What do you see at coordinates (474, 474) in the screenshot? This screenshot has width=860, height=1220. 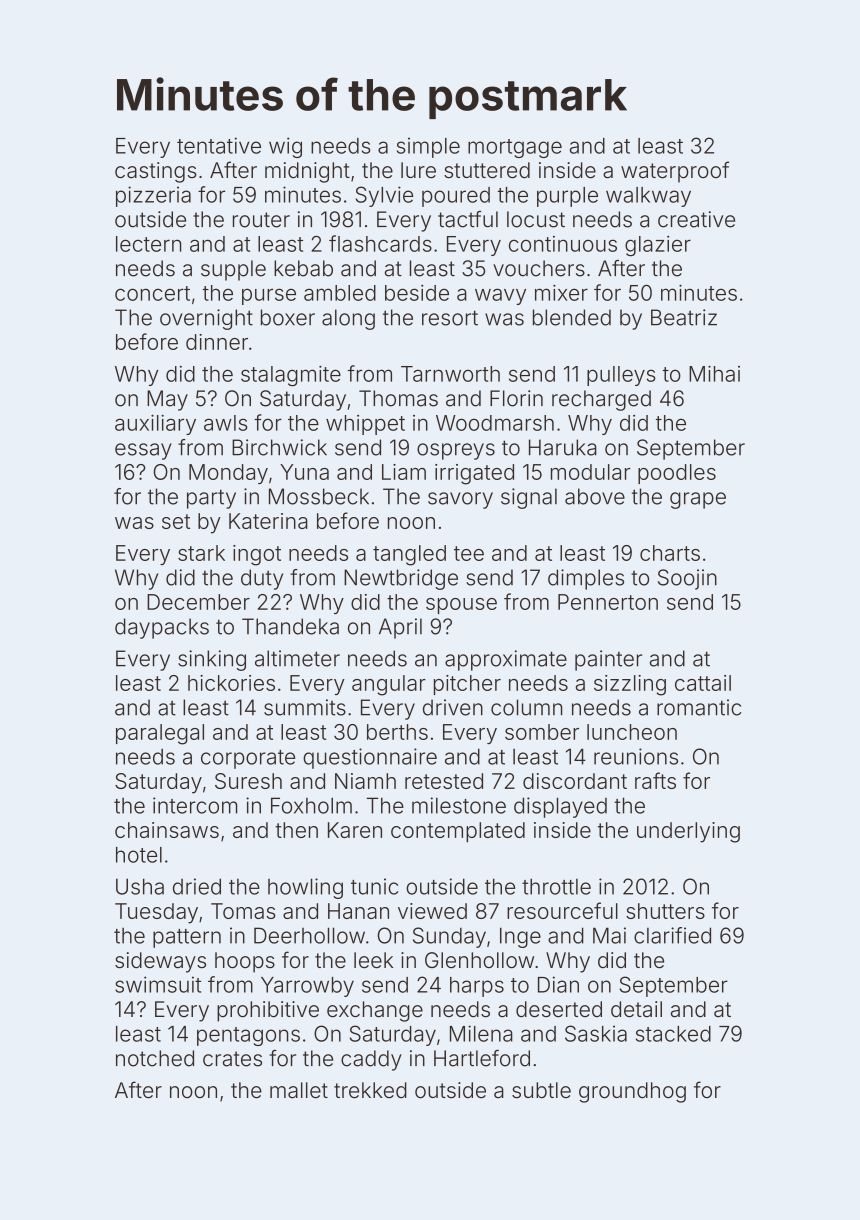 I see `irrigated` at bounding box center [474, 474].
